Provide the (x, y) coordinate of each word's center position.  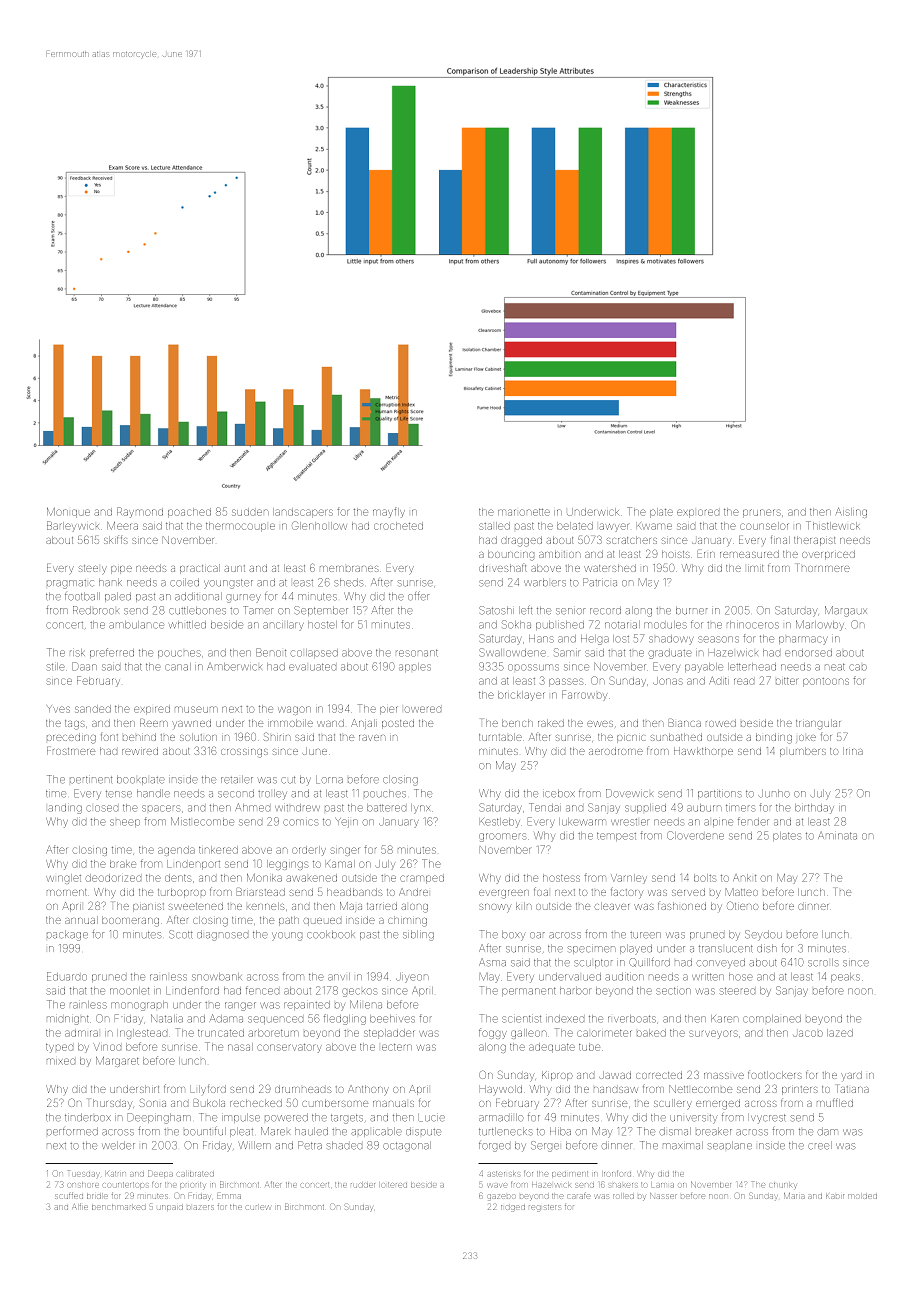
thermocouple (240, 527)
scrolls (823, 963)
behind (139, 737)
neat (835, 667)
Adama (226, 1018)
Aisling (851, 513)
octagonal (407, 1147)
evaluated (312, 667)
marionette (524, 512)
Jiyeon (411, 978)
